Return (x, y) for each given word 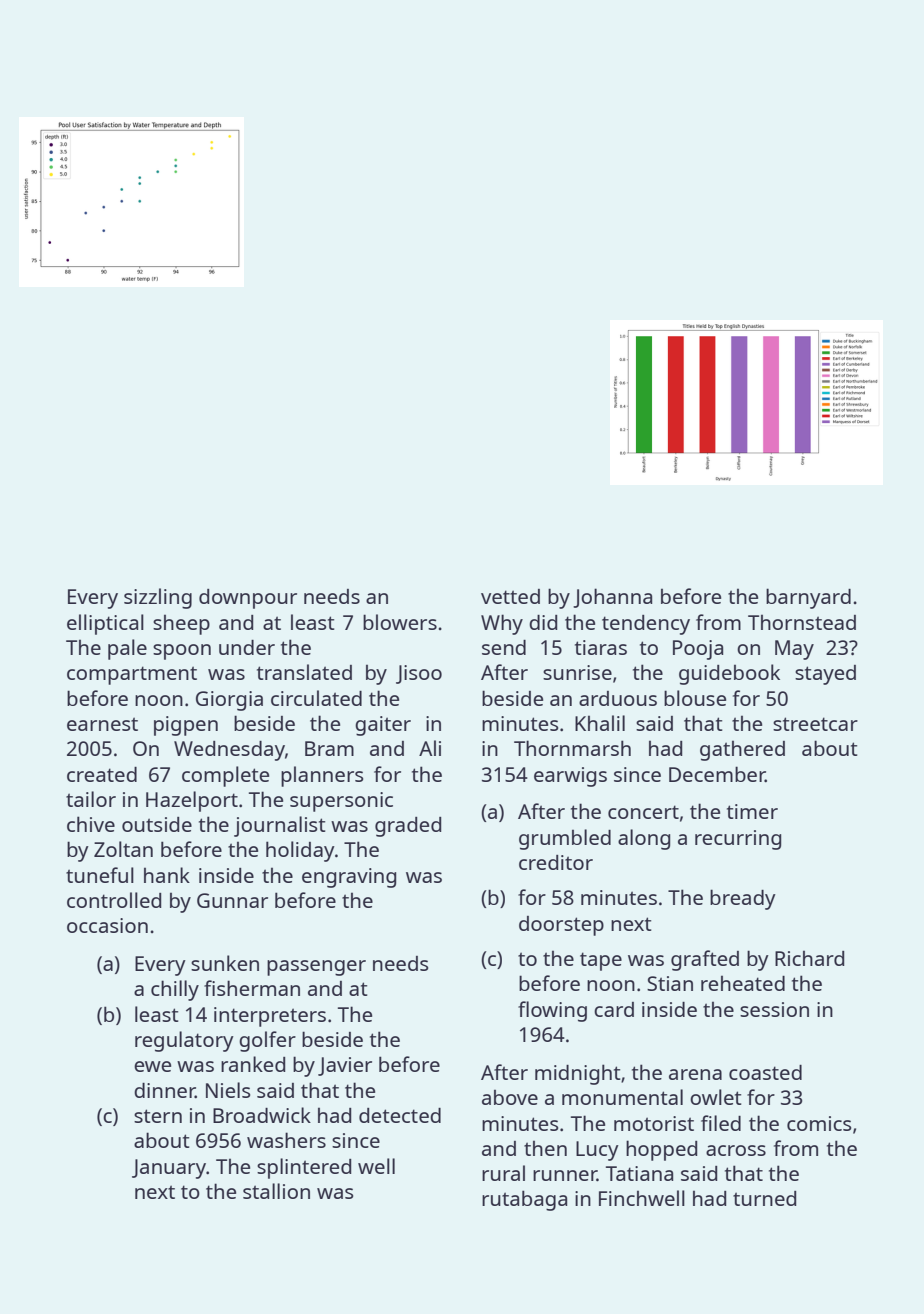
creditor (556, 862)
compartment (132, 675)
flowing (552, 1011)
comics (819, 1123)
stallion (276, 1191)
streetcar (815, 724)
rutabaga (524, 1200)
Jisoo (419, 674)
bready (743, 899)
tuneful (100, 875)
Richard (809, 958)
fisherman (252, 988)
